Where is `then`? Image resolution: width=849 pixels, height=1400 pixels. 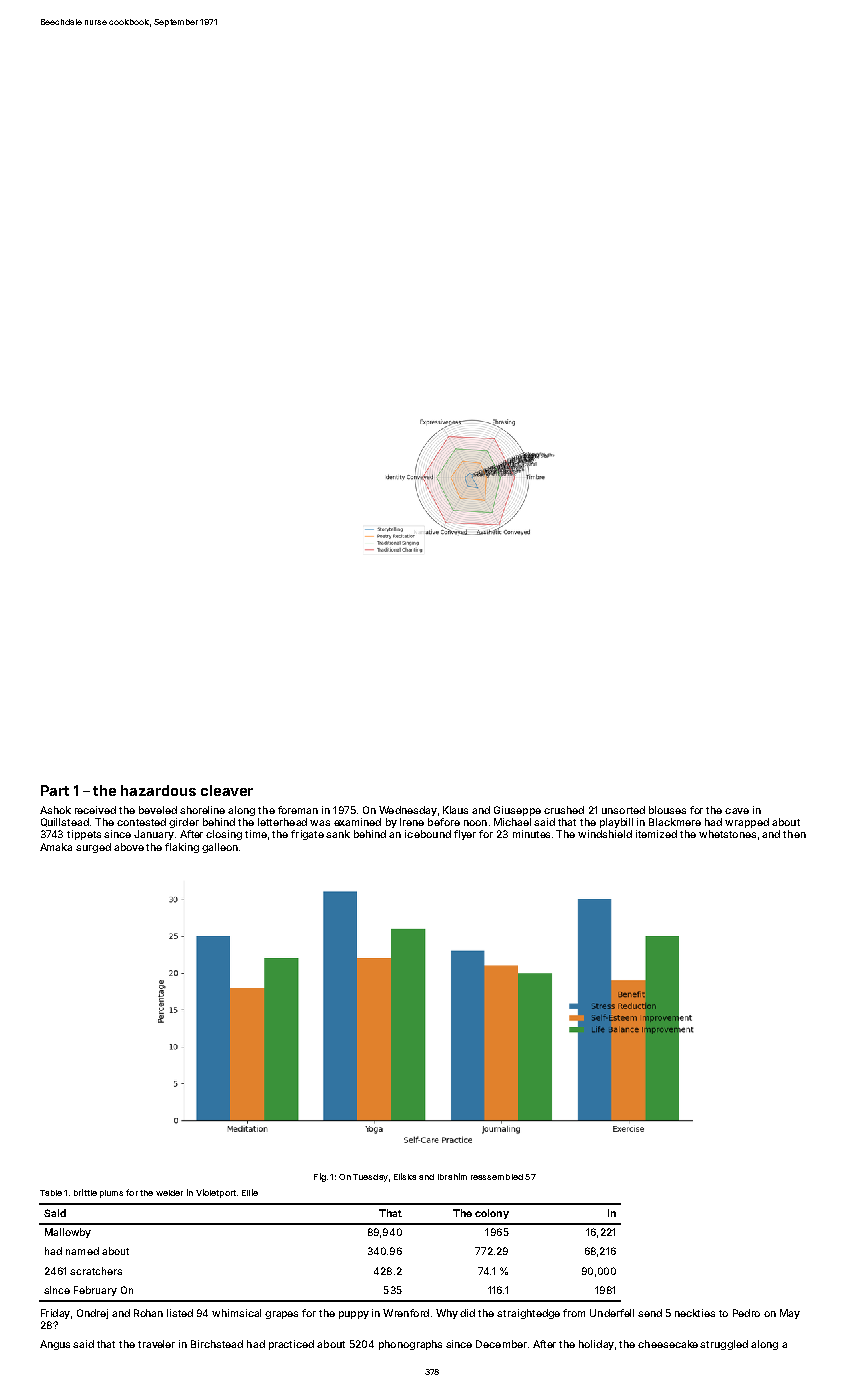
then is located at coordinates (794, 834).
